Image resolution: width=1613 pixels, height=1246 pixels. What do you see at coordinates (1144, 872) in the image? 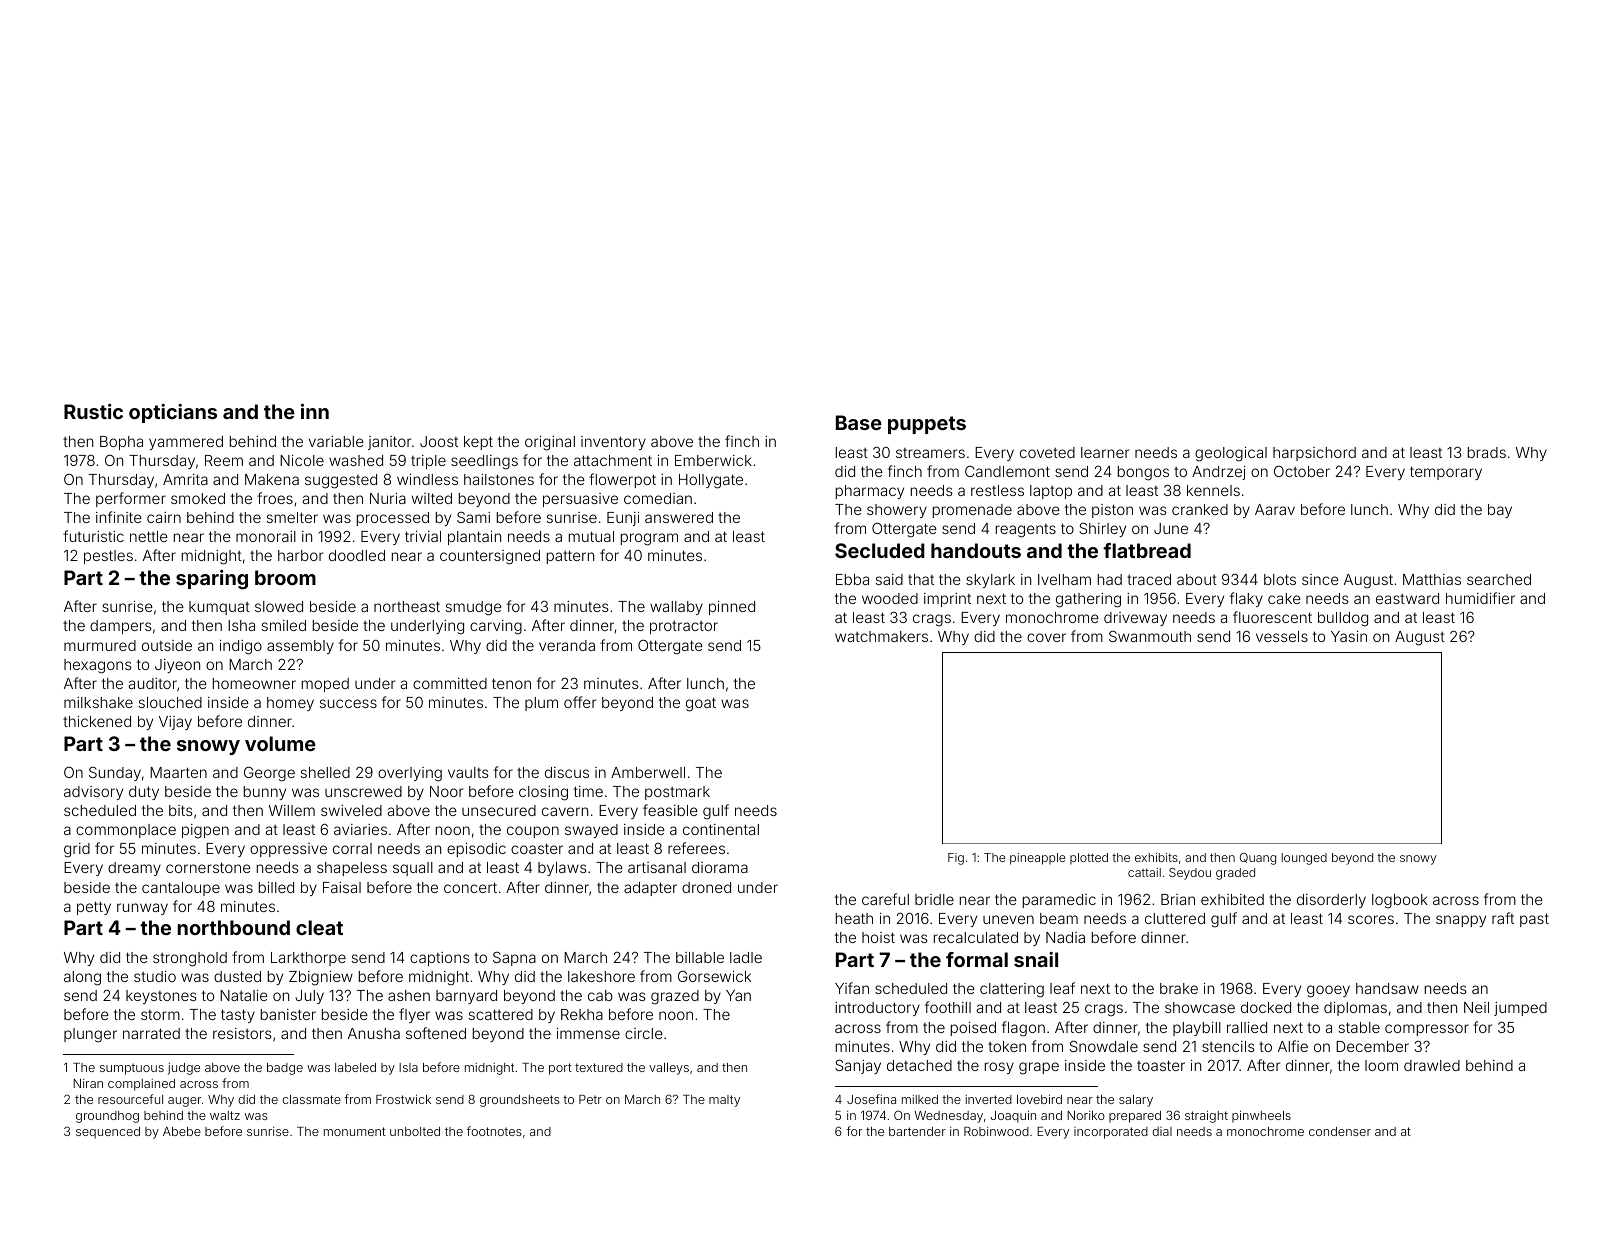
I see `cattail` at bounding box center [1144, 872].
